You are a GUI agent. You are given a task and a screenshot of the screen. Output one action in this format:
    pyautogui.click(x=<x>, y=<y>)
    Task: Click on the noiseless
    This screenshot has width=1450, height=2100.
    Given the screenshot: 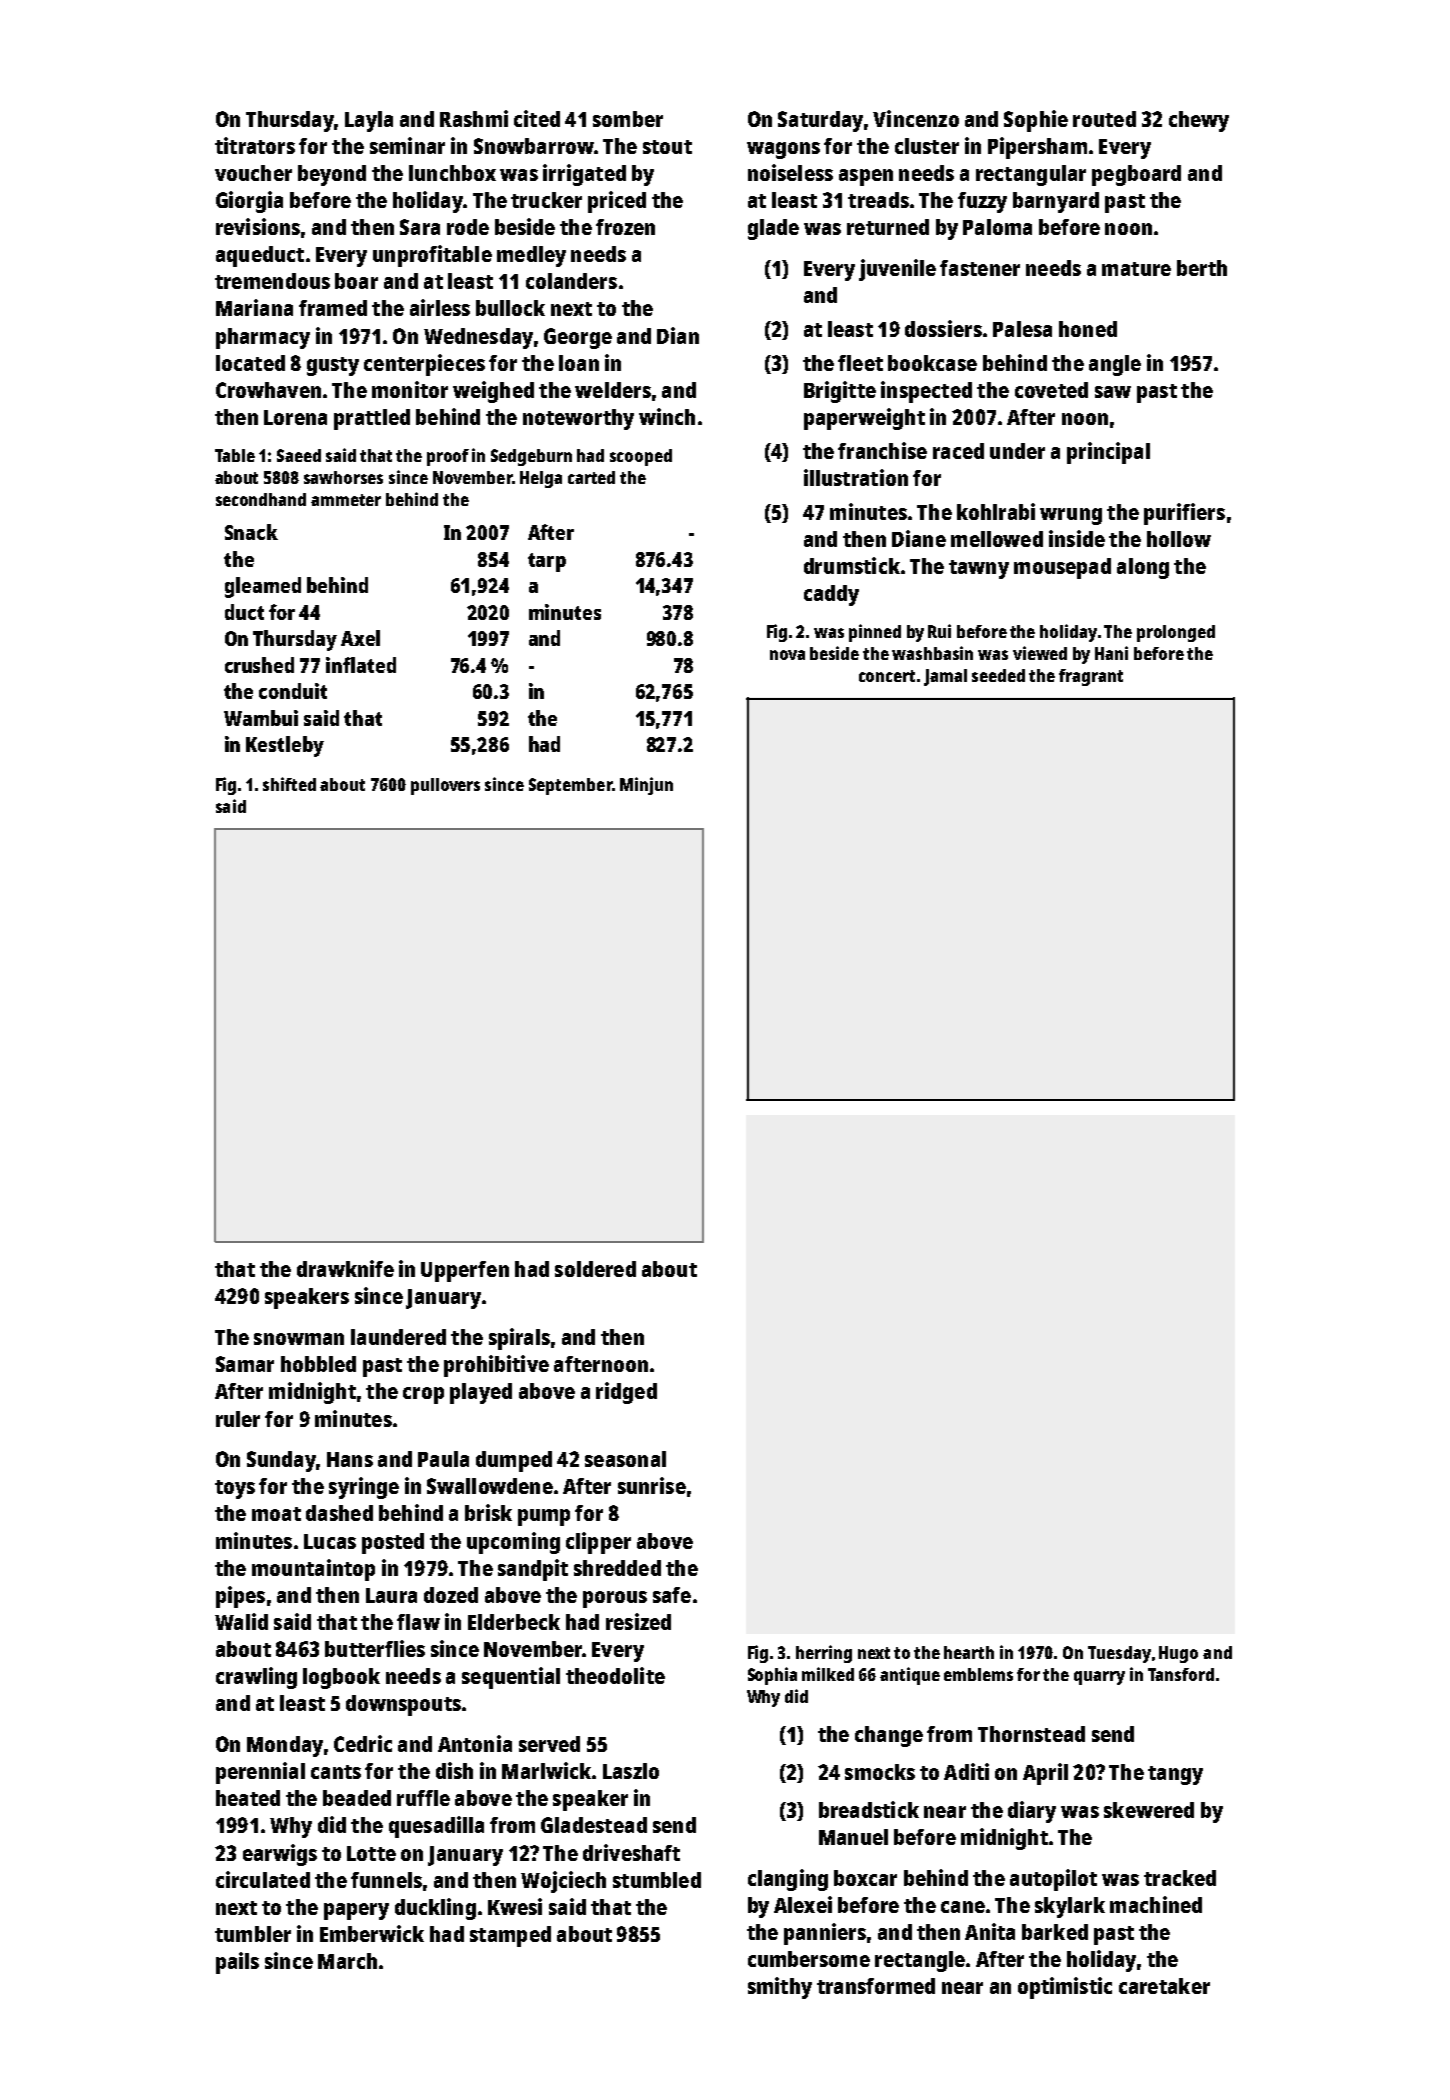 What is the action you would take?
    pyautogui.click(x=790, y=172)
